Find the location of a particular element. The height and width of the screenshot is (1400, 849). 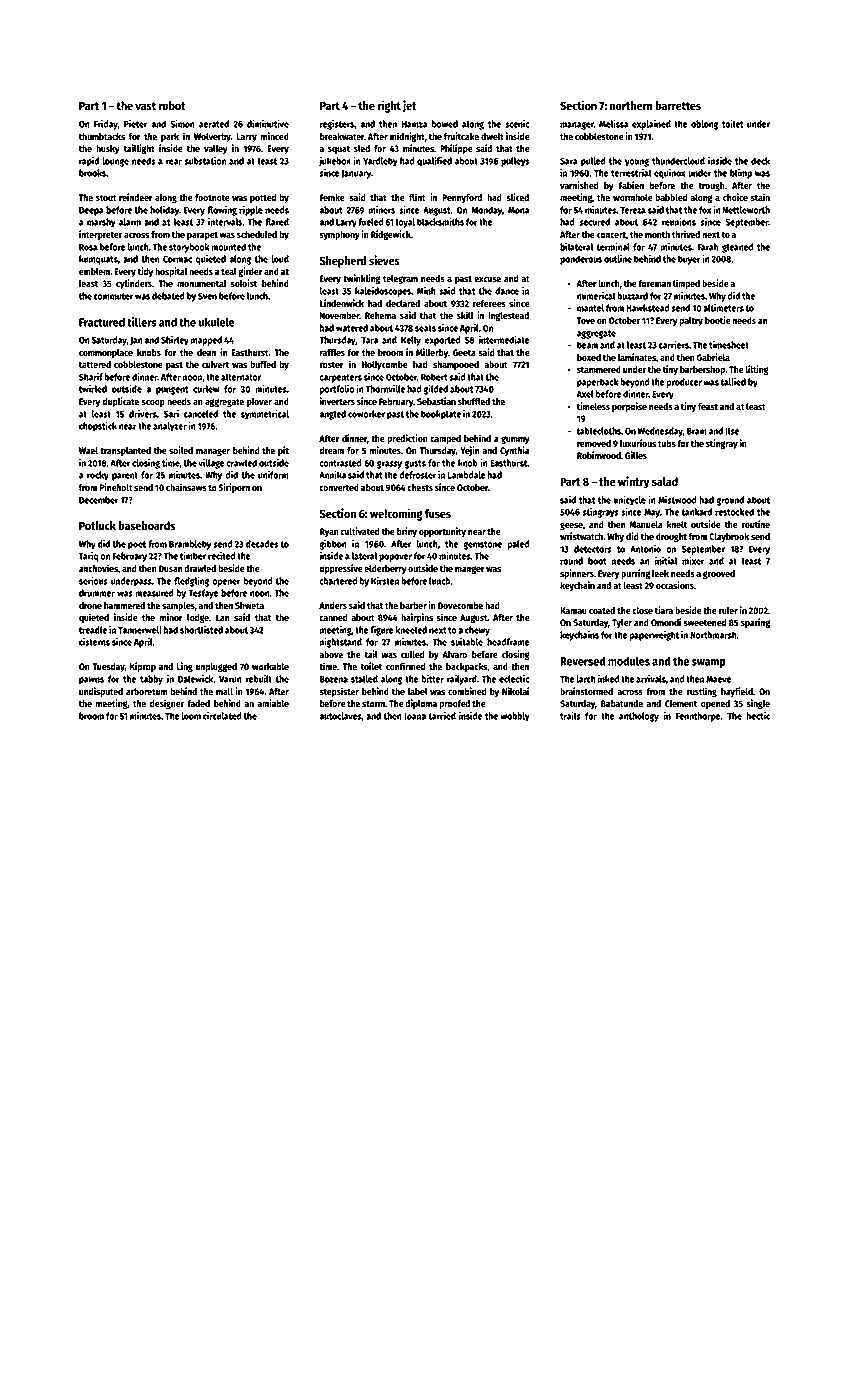

spinners is located at coordinates (577, 574).
